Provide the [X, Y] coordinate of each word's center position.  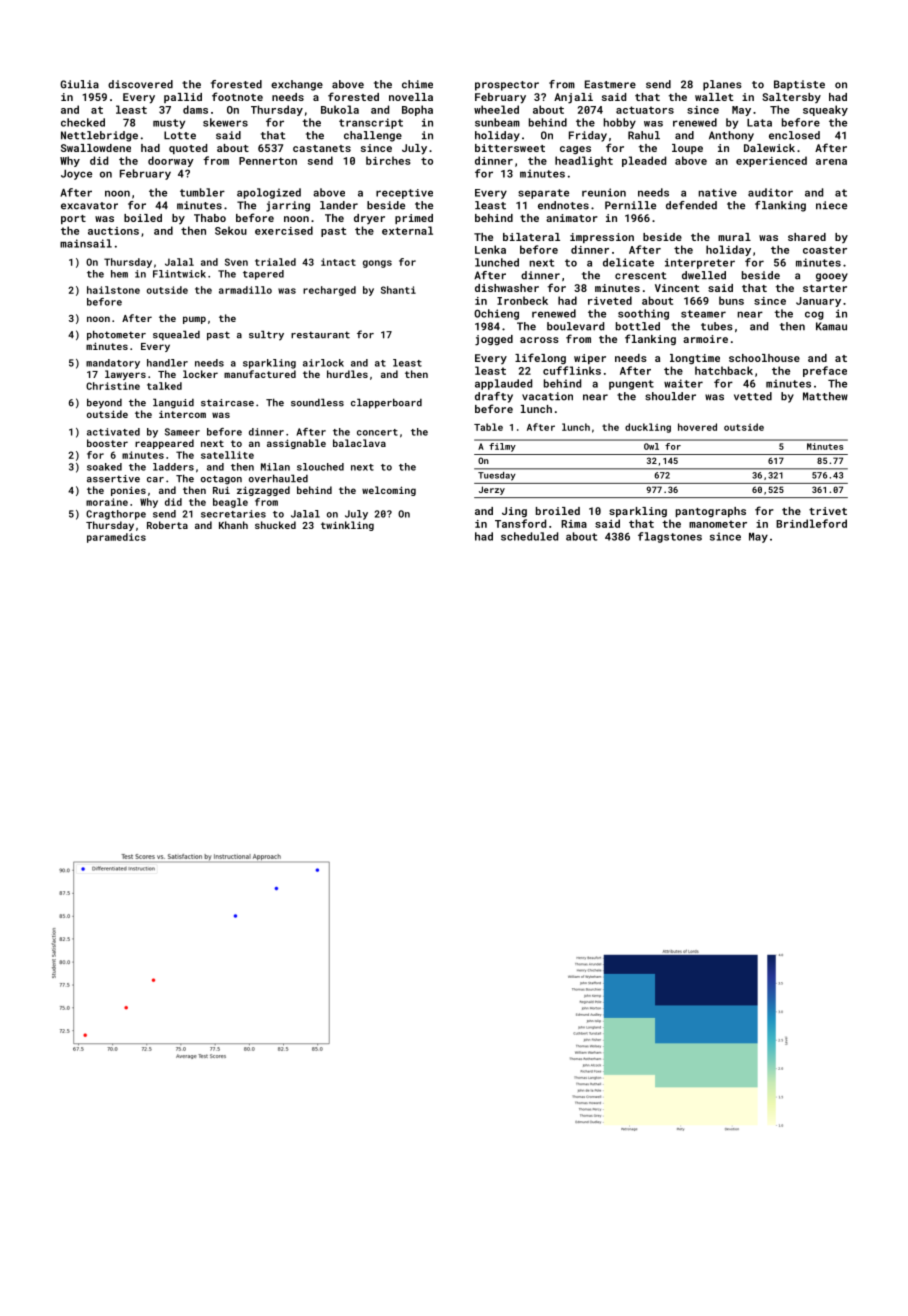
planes [722, 85]
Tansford [520, 523]
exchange [297, 85]
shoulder [670, 396]
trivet [828, 511]
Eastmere [610, 84]
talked [164, 386]
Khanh [233, 525]
